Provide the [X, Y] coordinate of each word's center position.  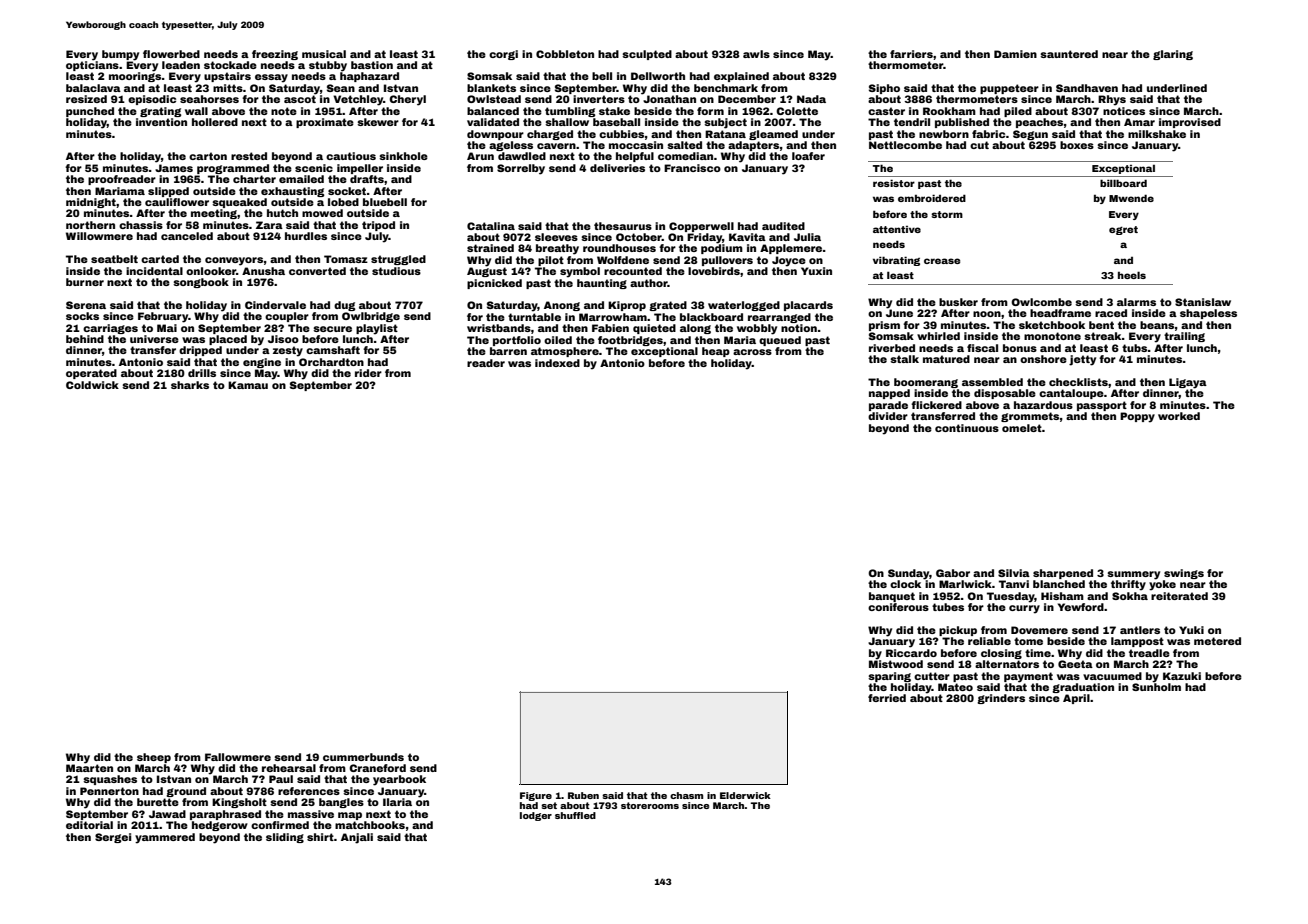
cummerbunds [363, 757]
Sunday [909, 574]
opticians [92, 66]
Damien [1015, 54]
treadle [1149, 653]
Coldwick [92, 385]
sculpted [647, 55]
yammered [165, 838]
